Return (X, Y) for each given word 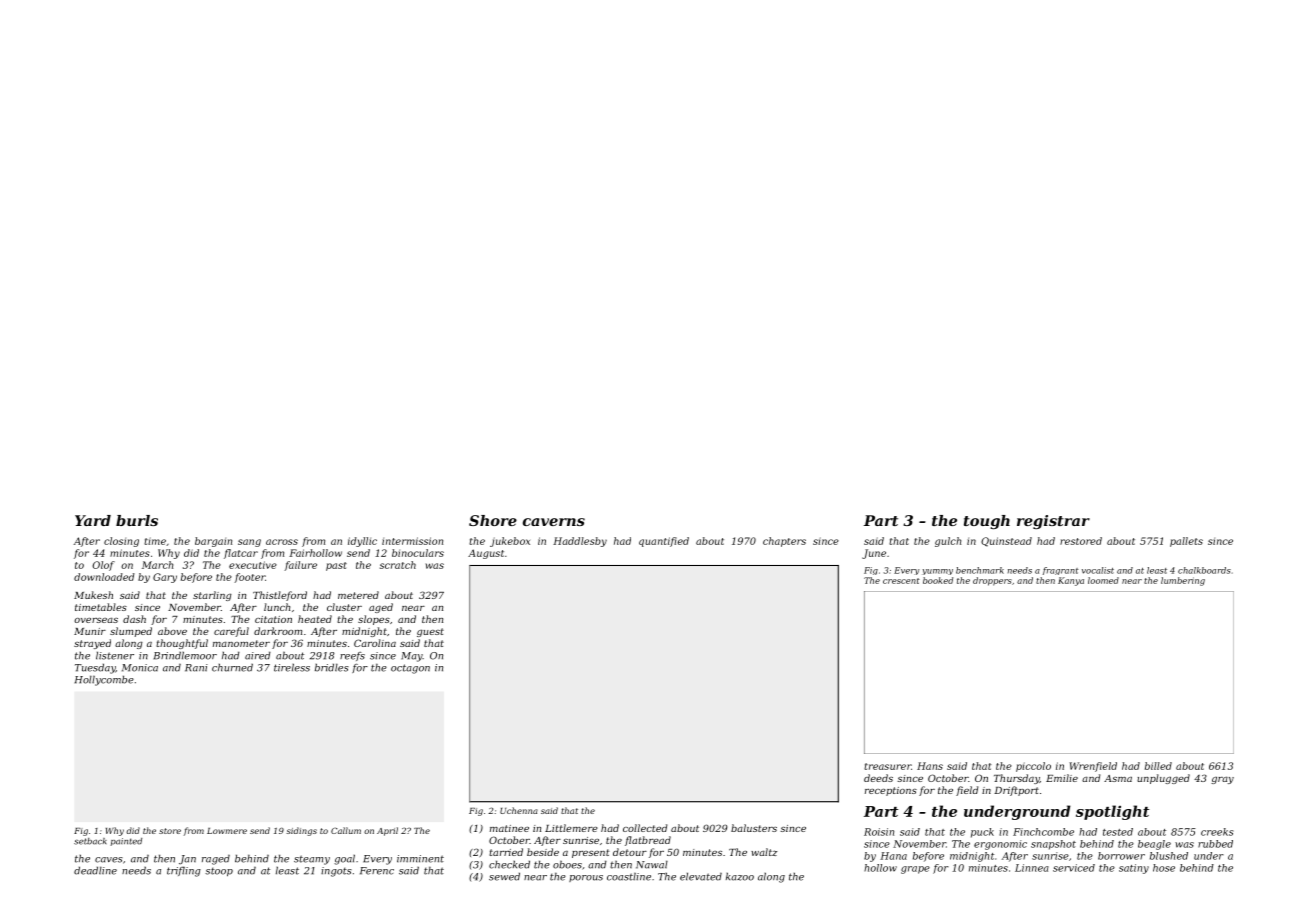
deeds (878, 778)
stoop (219, 871)
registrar (1053, 522)
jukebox (510, 542)
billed (1158, 766)
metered (358, 595)
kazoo (740, 877)
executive (253, 565)
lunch (277, 607)
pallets (1186, 542)
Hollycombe (104, 680)
